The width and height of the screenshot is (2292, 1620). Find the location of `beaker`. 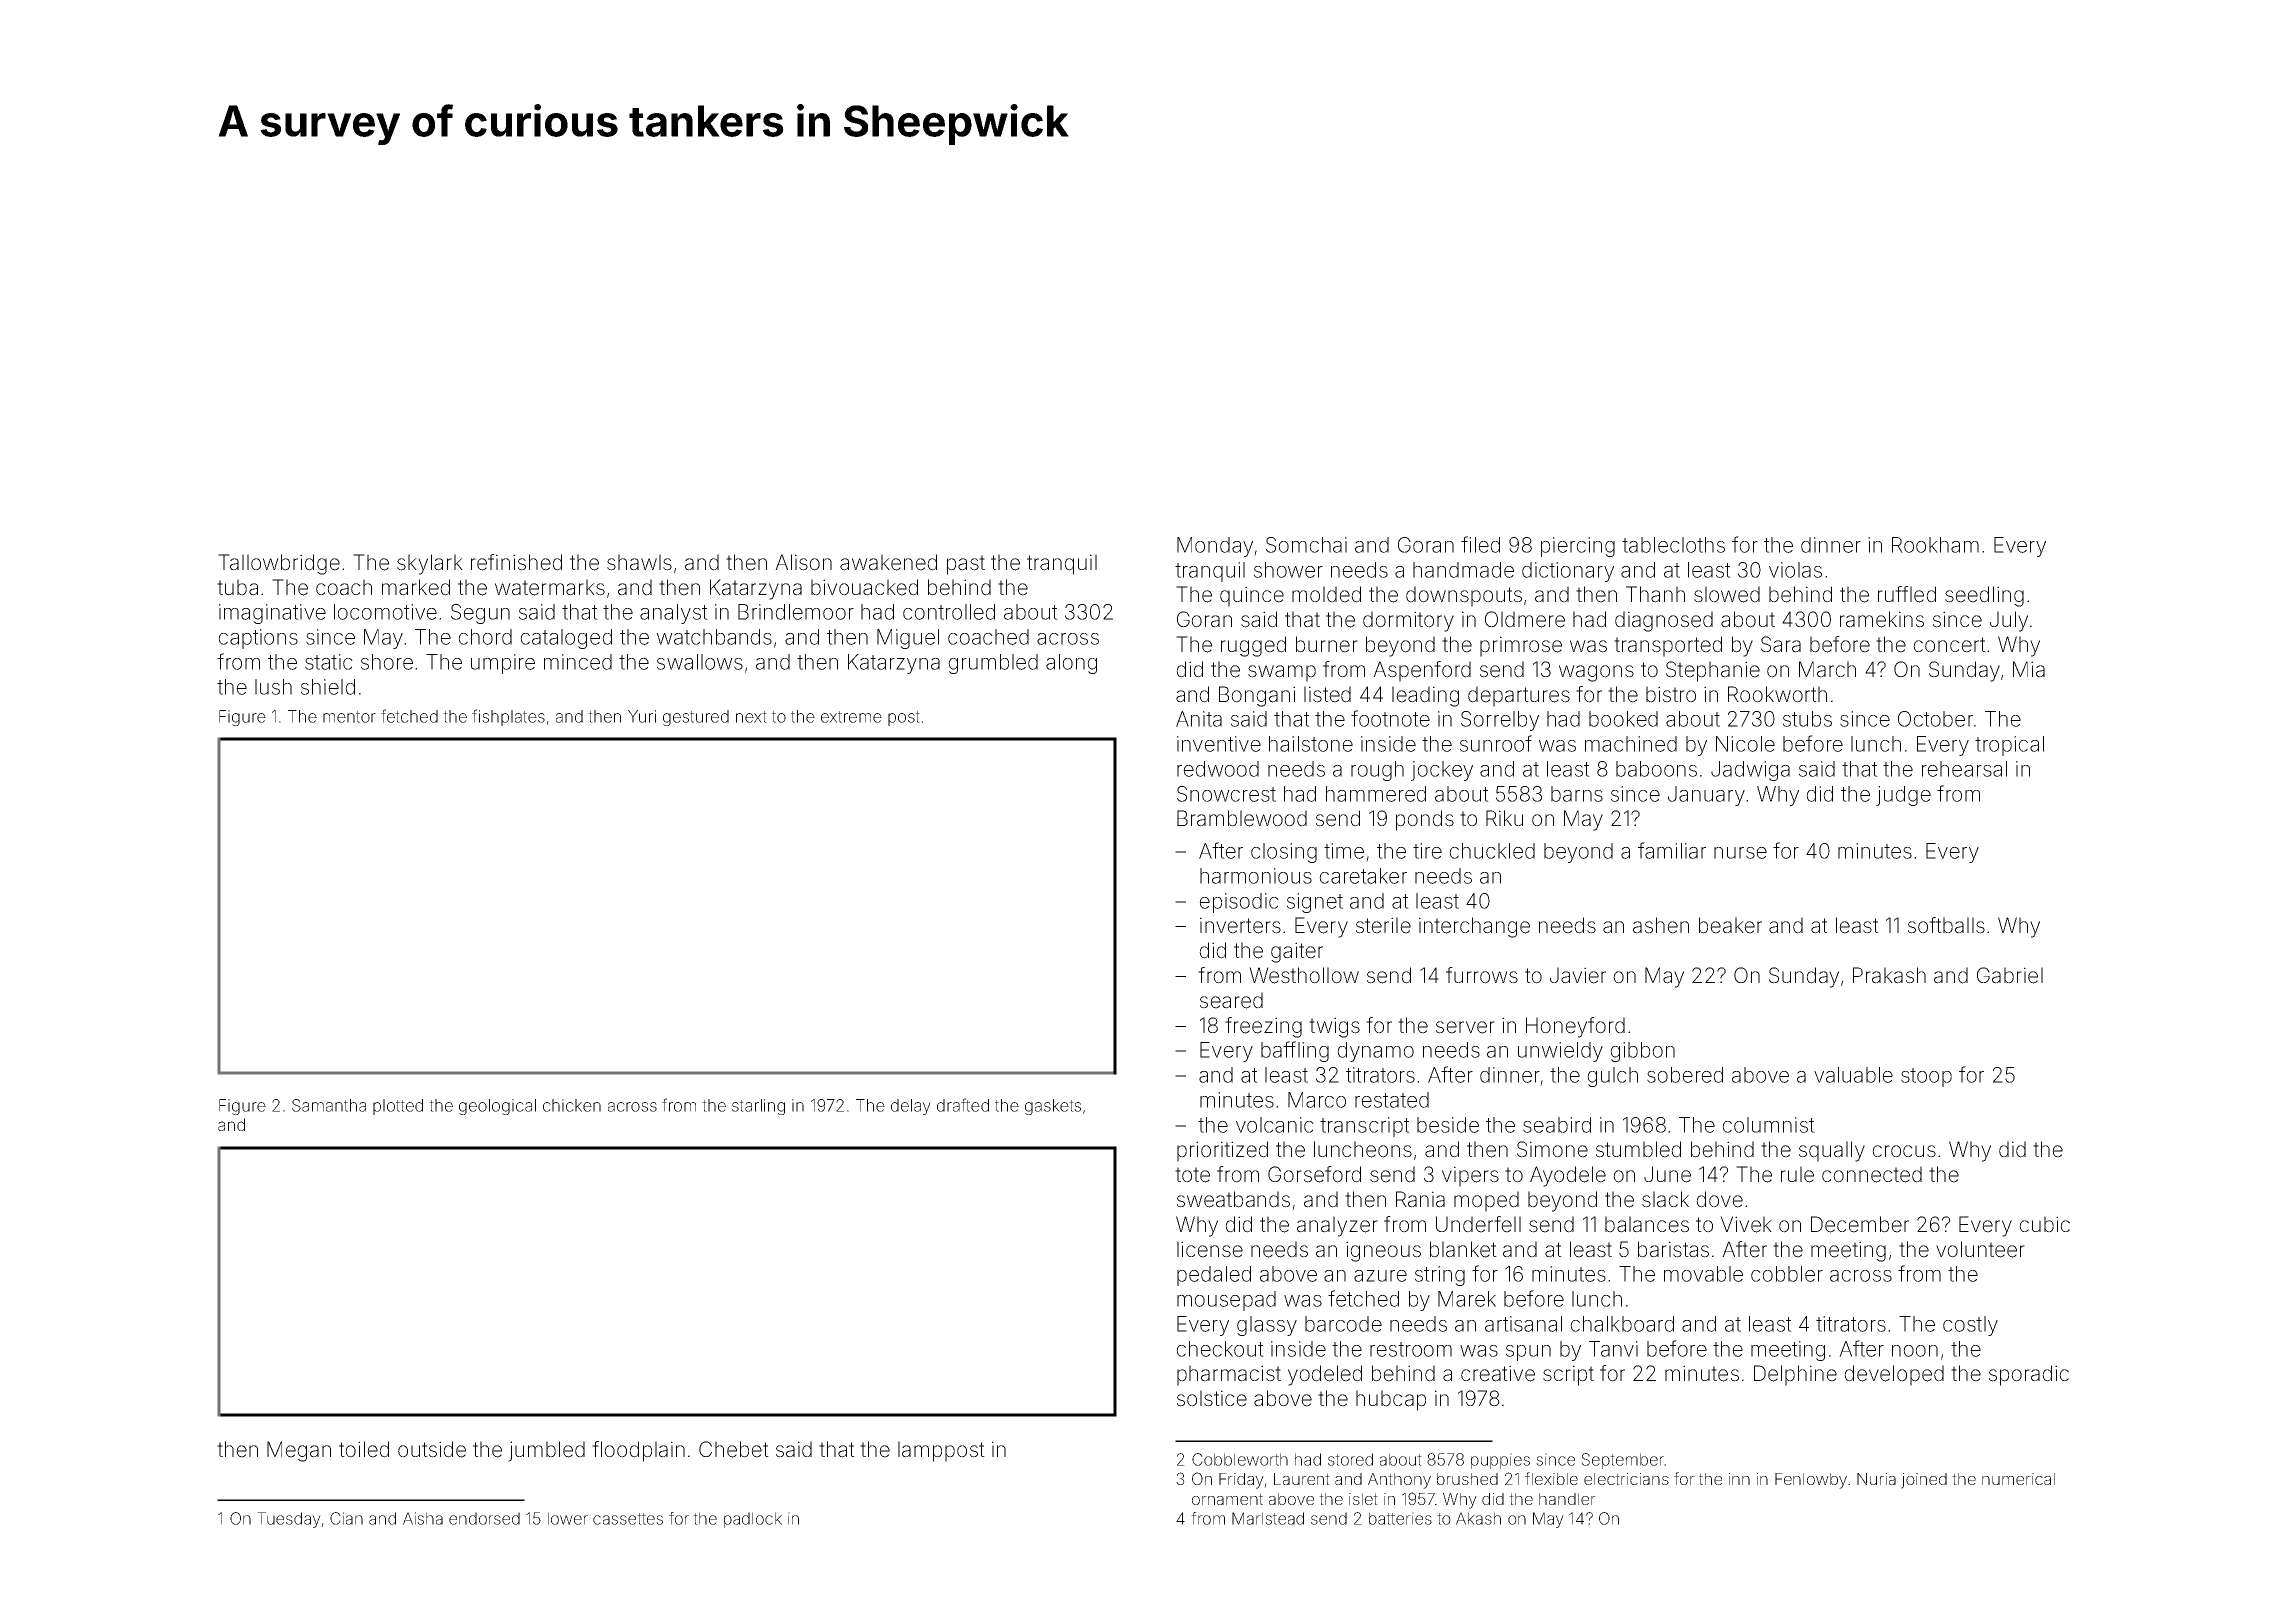

beaker is located at coordinates (1730, 925).
